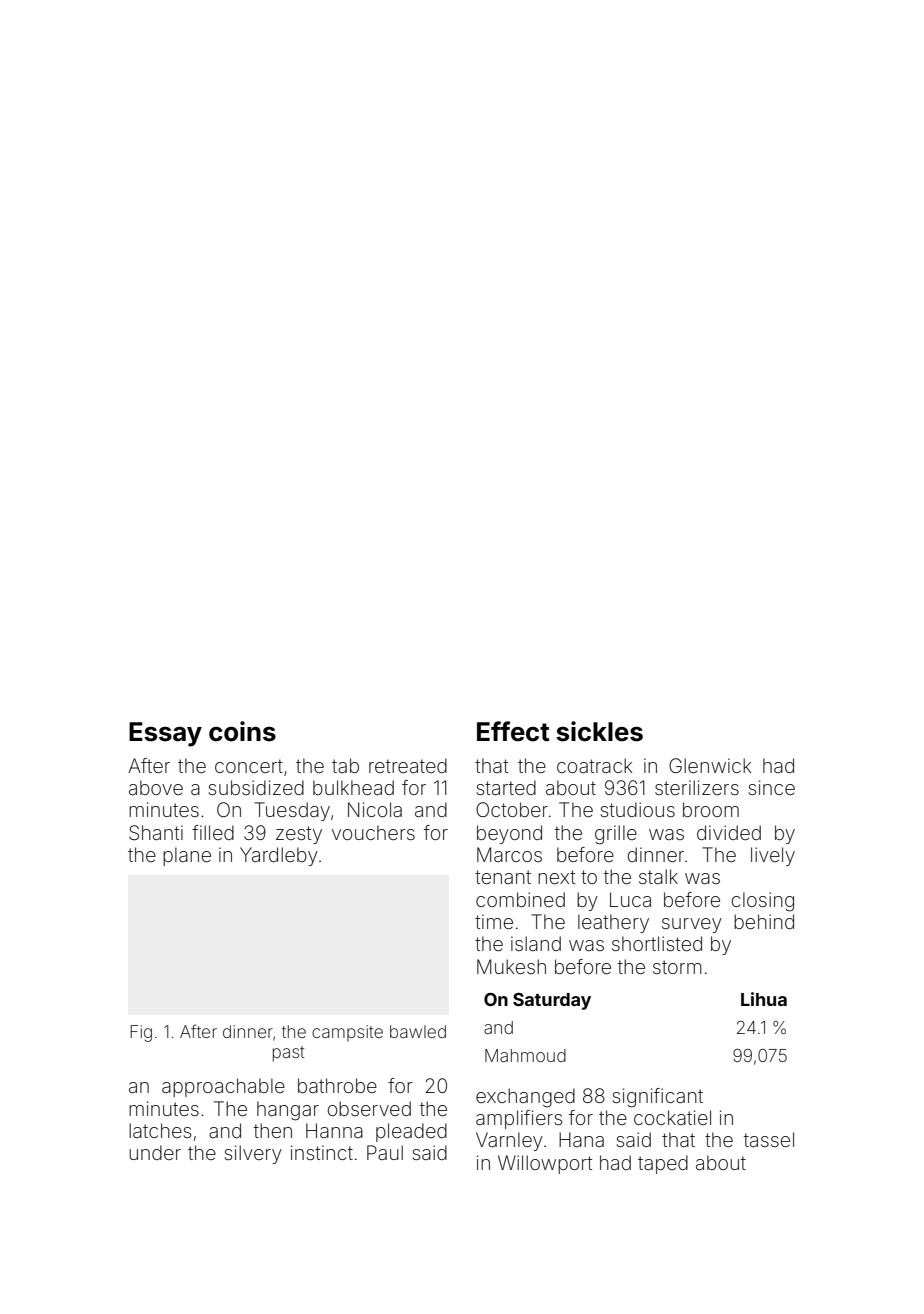  I want to click on broom, so click(711, 809).
